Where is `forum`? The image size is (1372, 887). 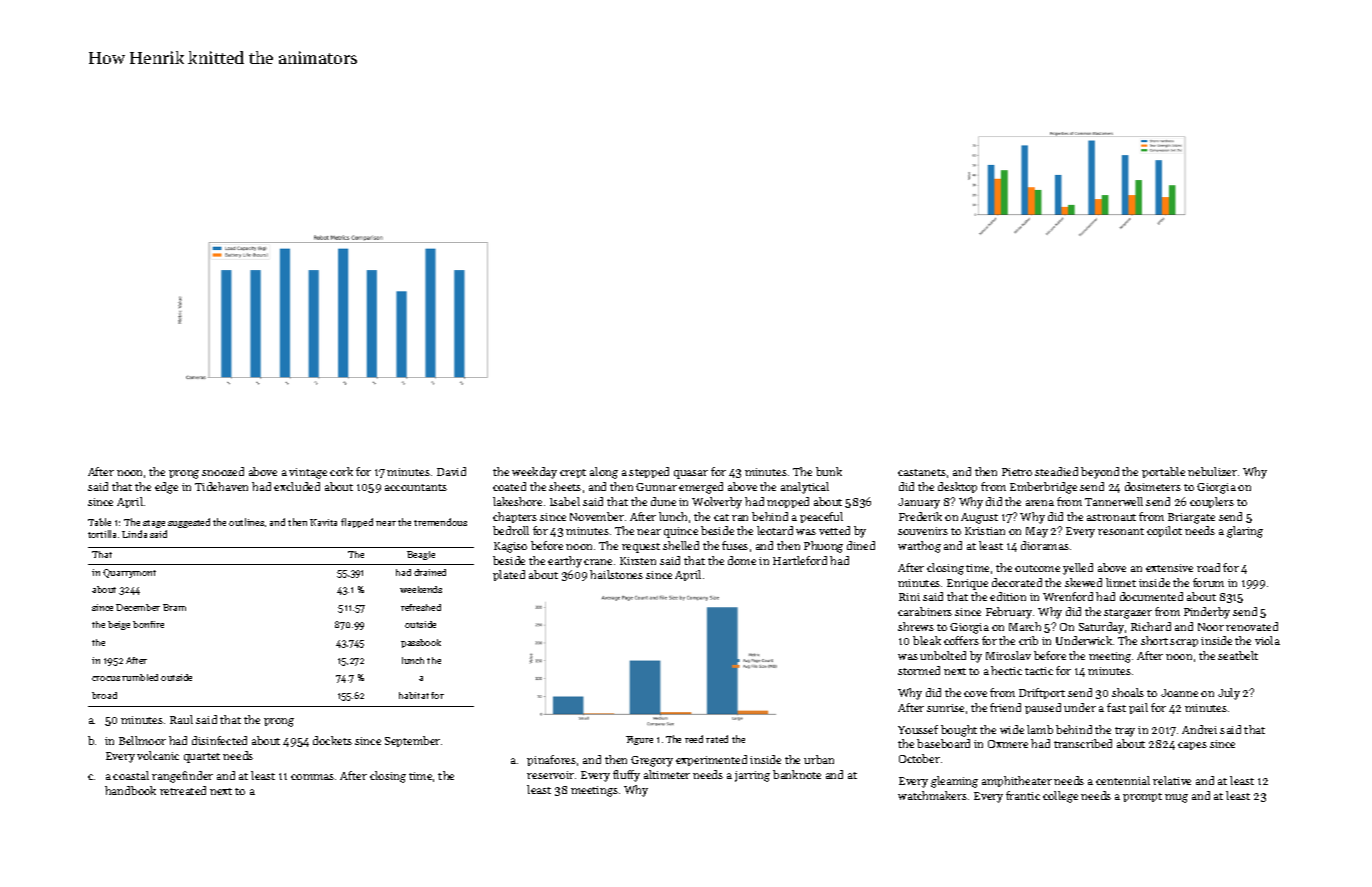 forum is located at coordinates (1208, 582).
